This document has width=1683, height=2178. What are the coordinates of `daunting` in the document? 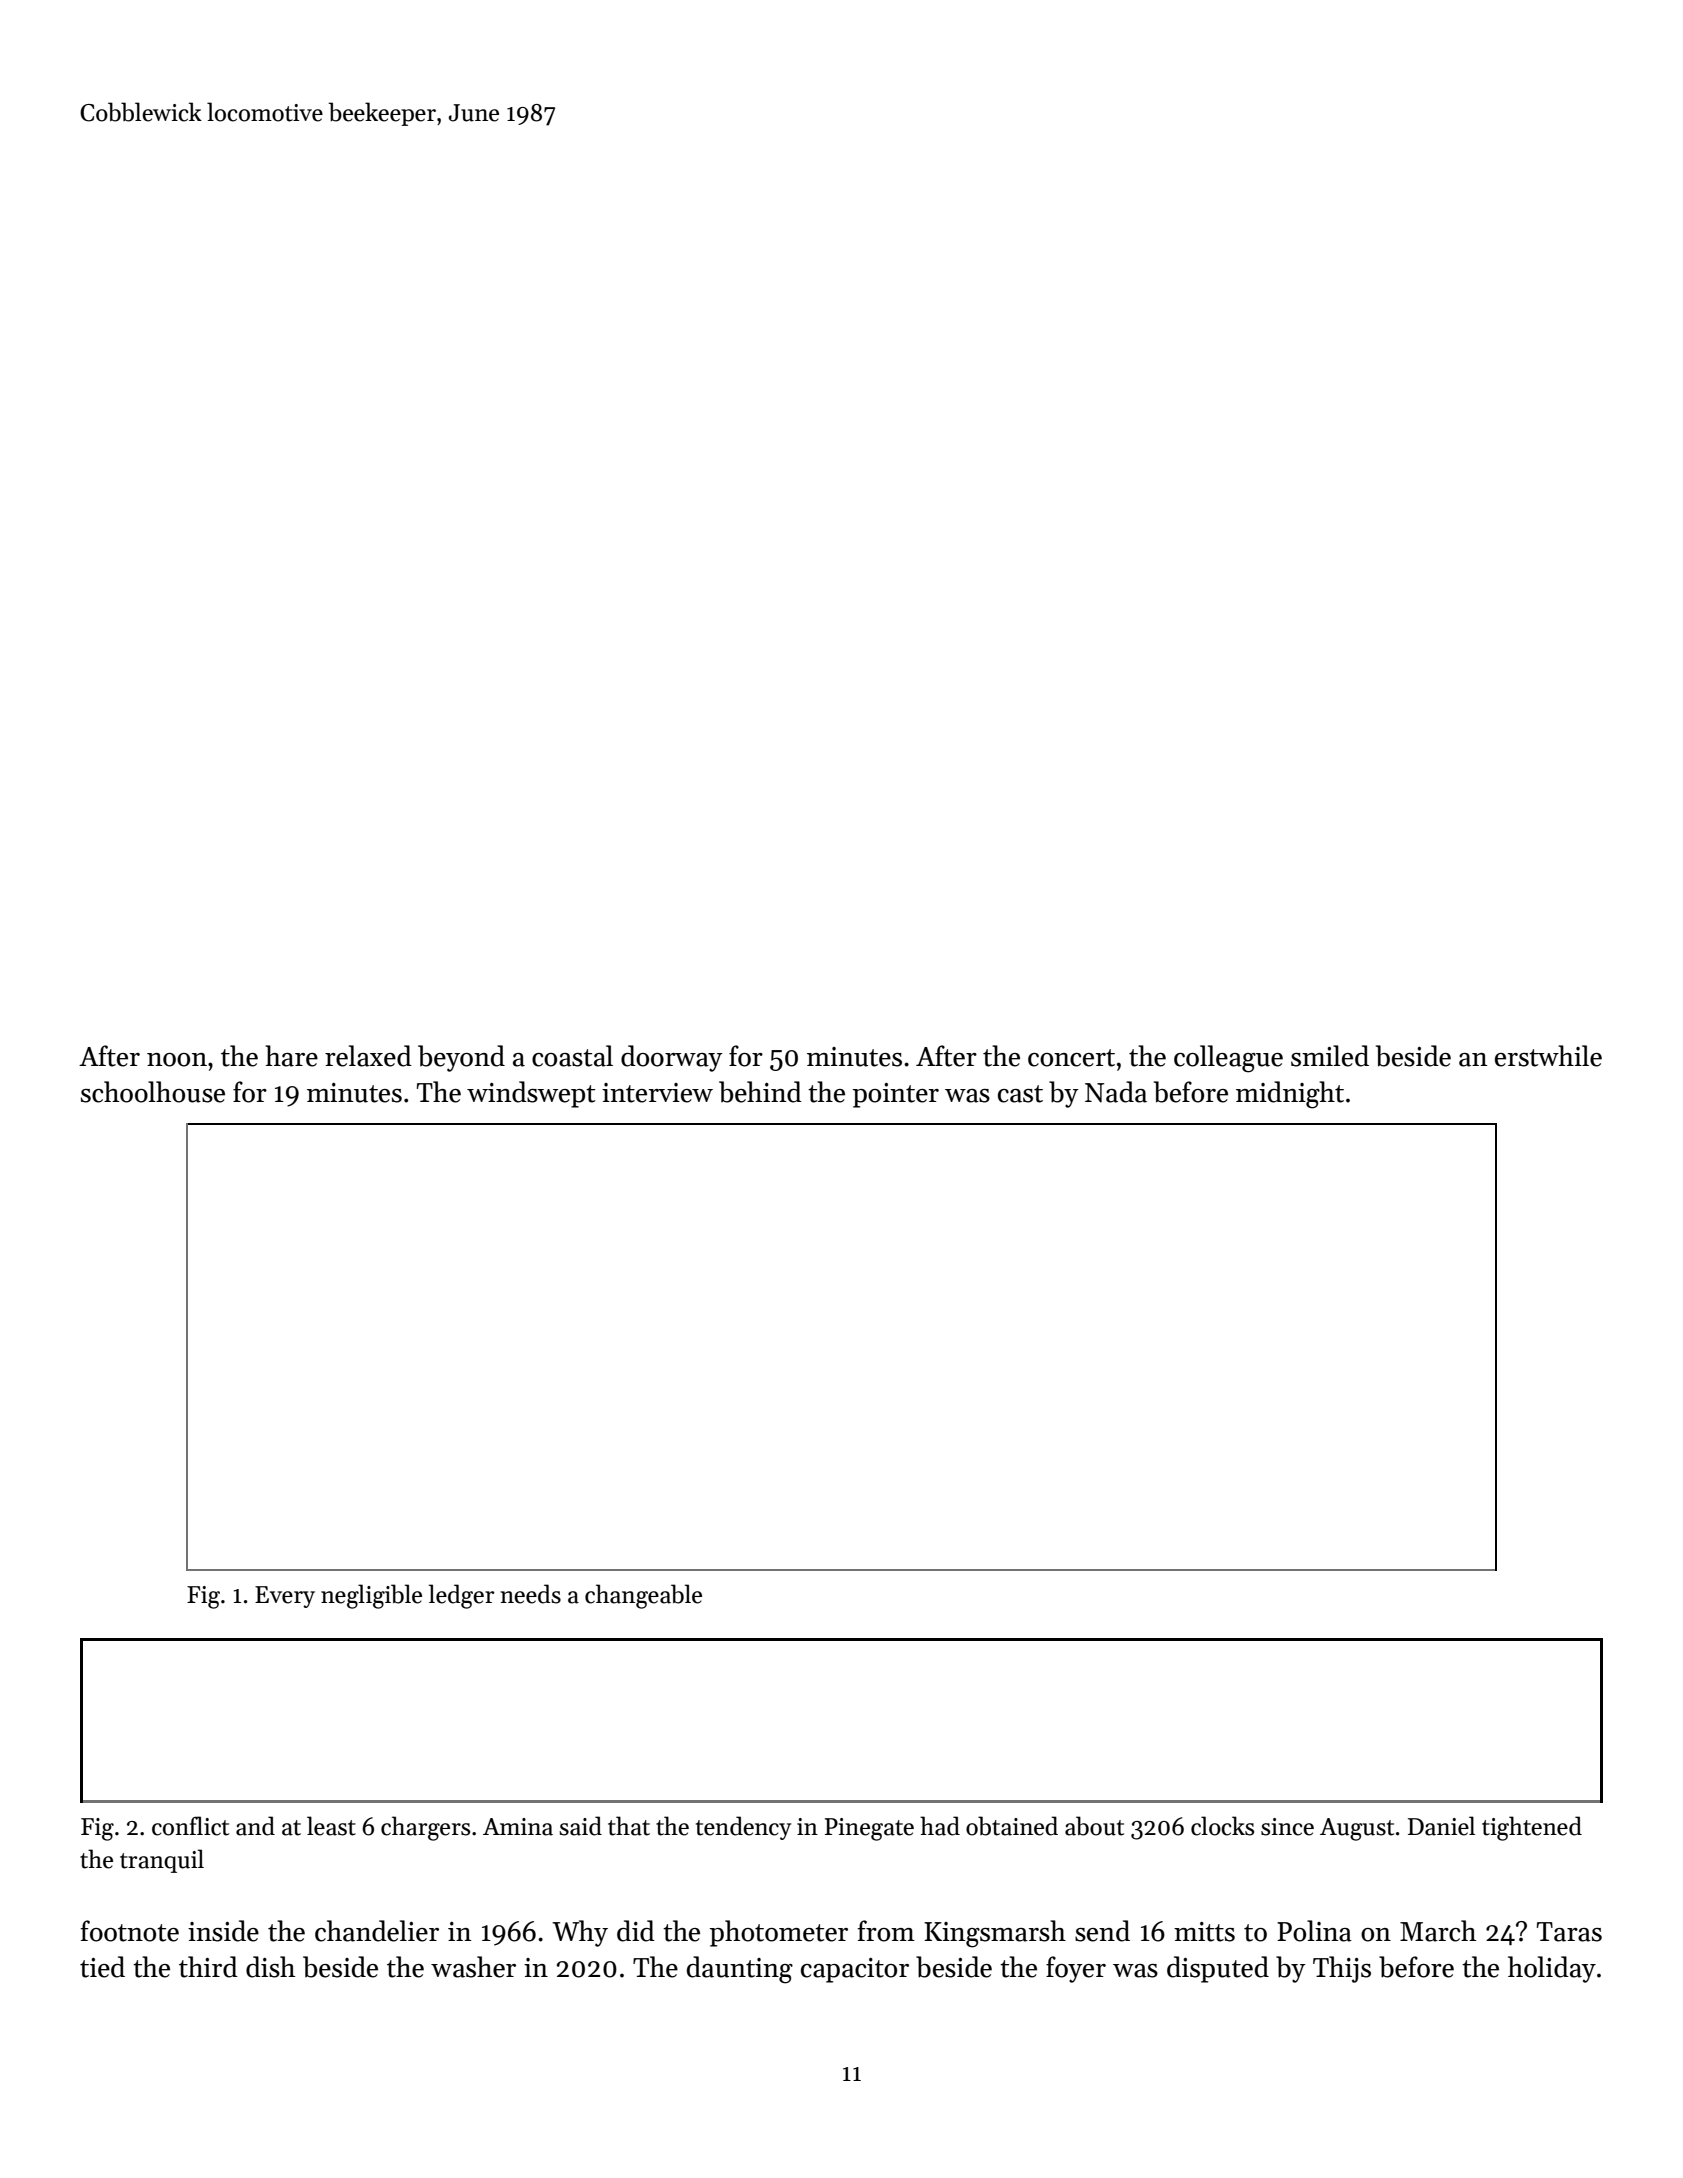 It's located at (740, 1970).
